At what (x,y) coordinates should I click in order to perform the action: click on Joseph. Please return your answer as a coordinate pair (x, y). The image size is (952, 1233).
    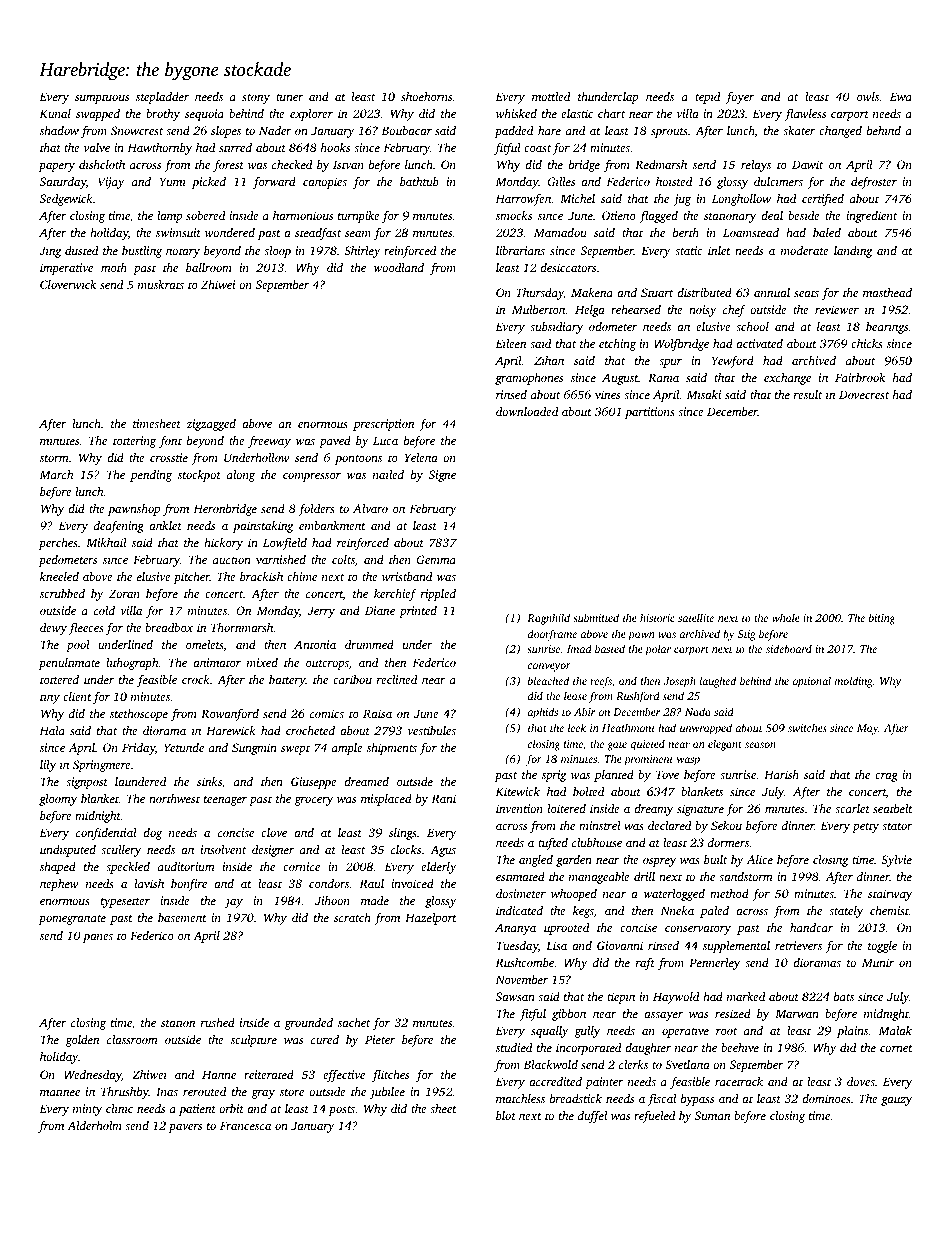
    Looking at the image, I should click on (680, 682).
